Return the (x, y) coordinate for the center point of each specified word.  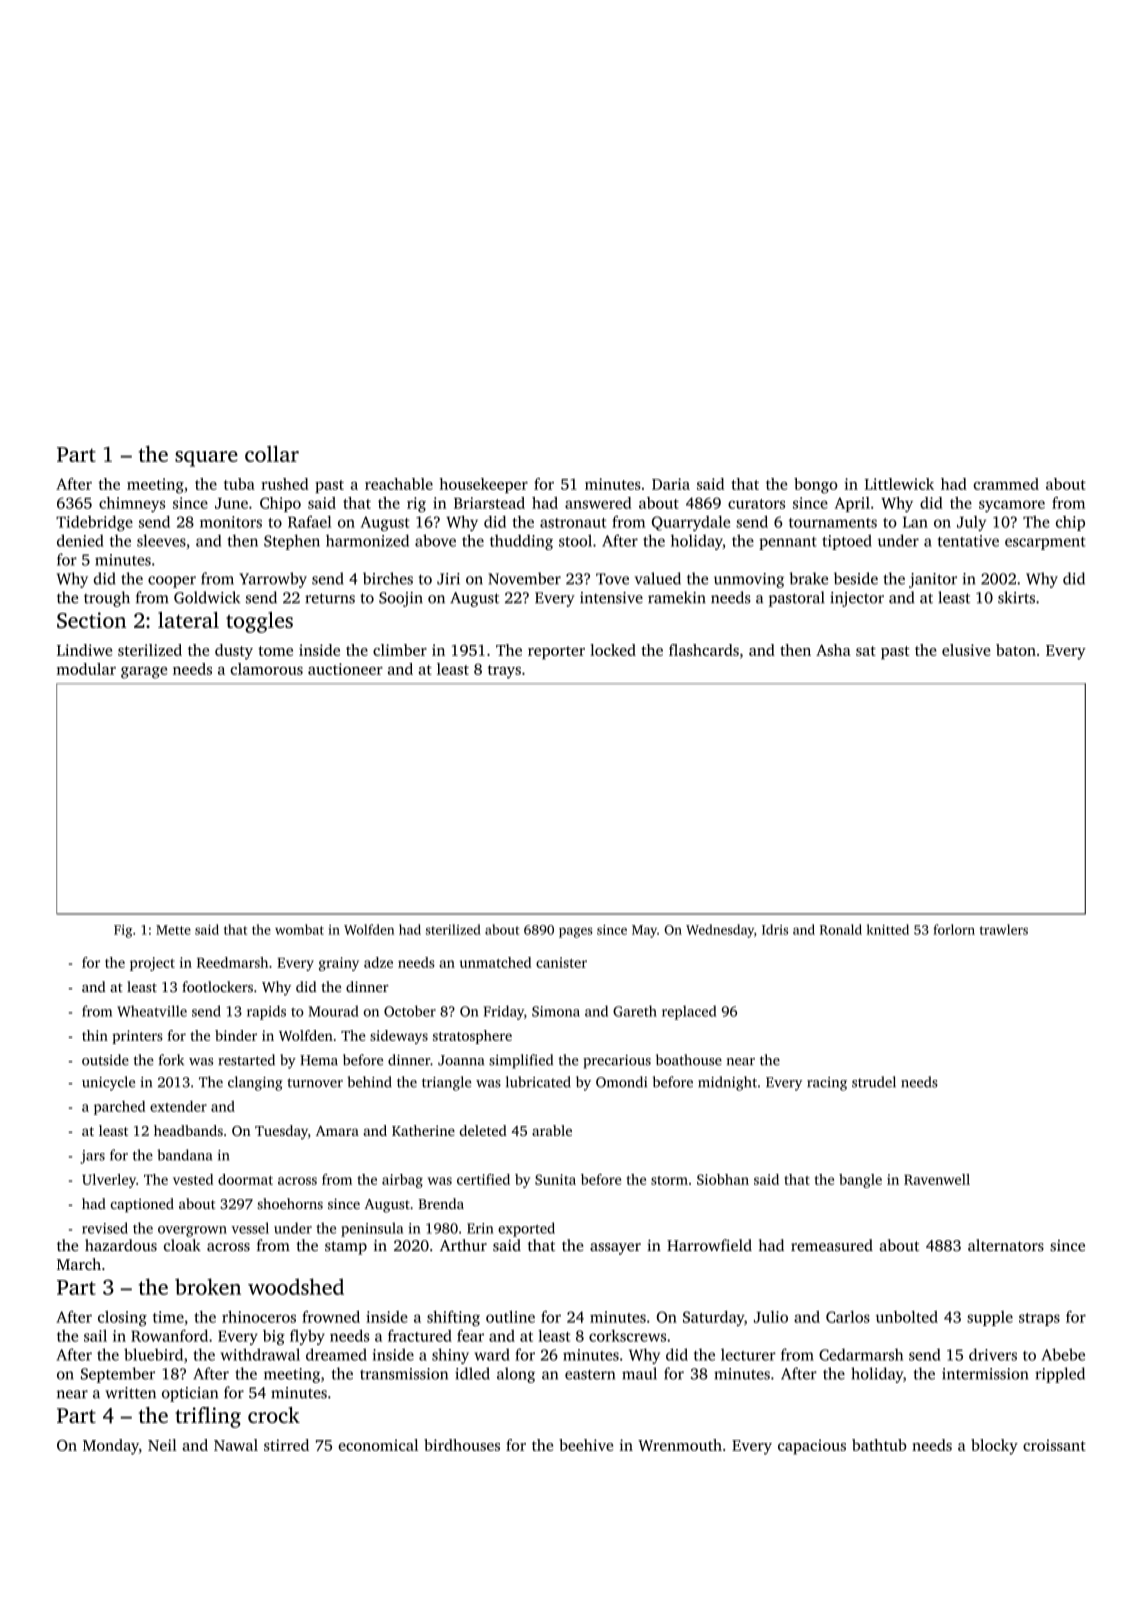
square (206, 459)
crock (274, 1415)
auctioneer (345, 669)
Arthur (463, 1245)
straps (1039, 1319)
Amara (337, 1131)
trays (504, 672)
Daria (671, 484)
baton (1016, 650)
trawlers (1004, 929)
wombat (299, 929)
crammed (1006, 484)
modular (86, 669)
